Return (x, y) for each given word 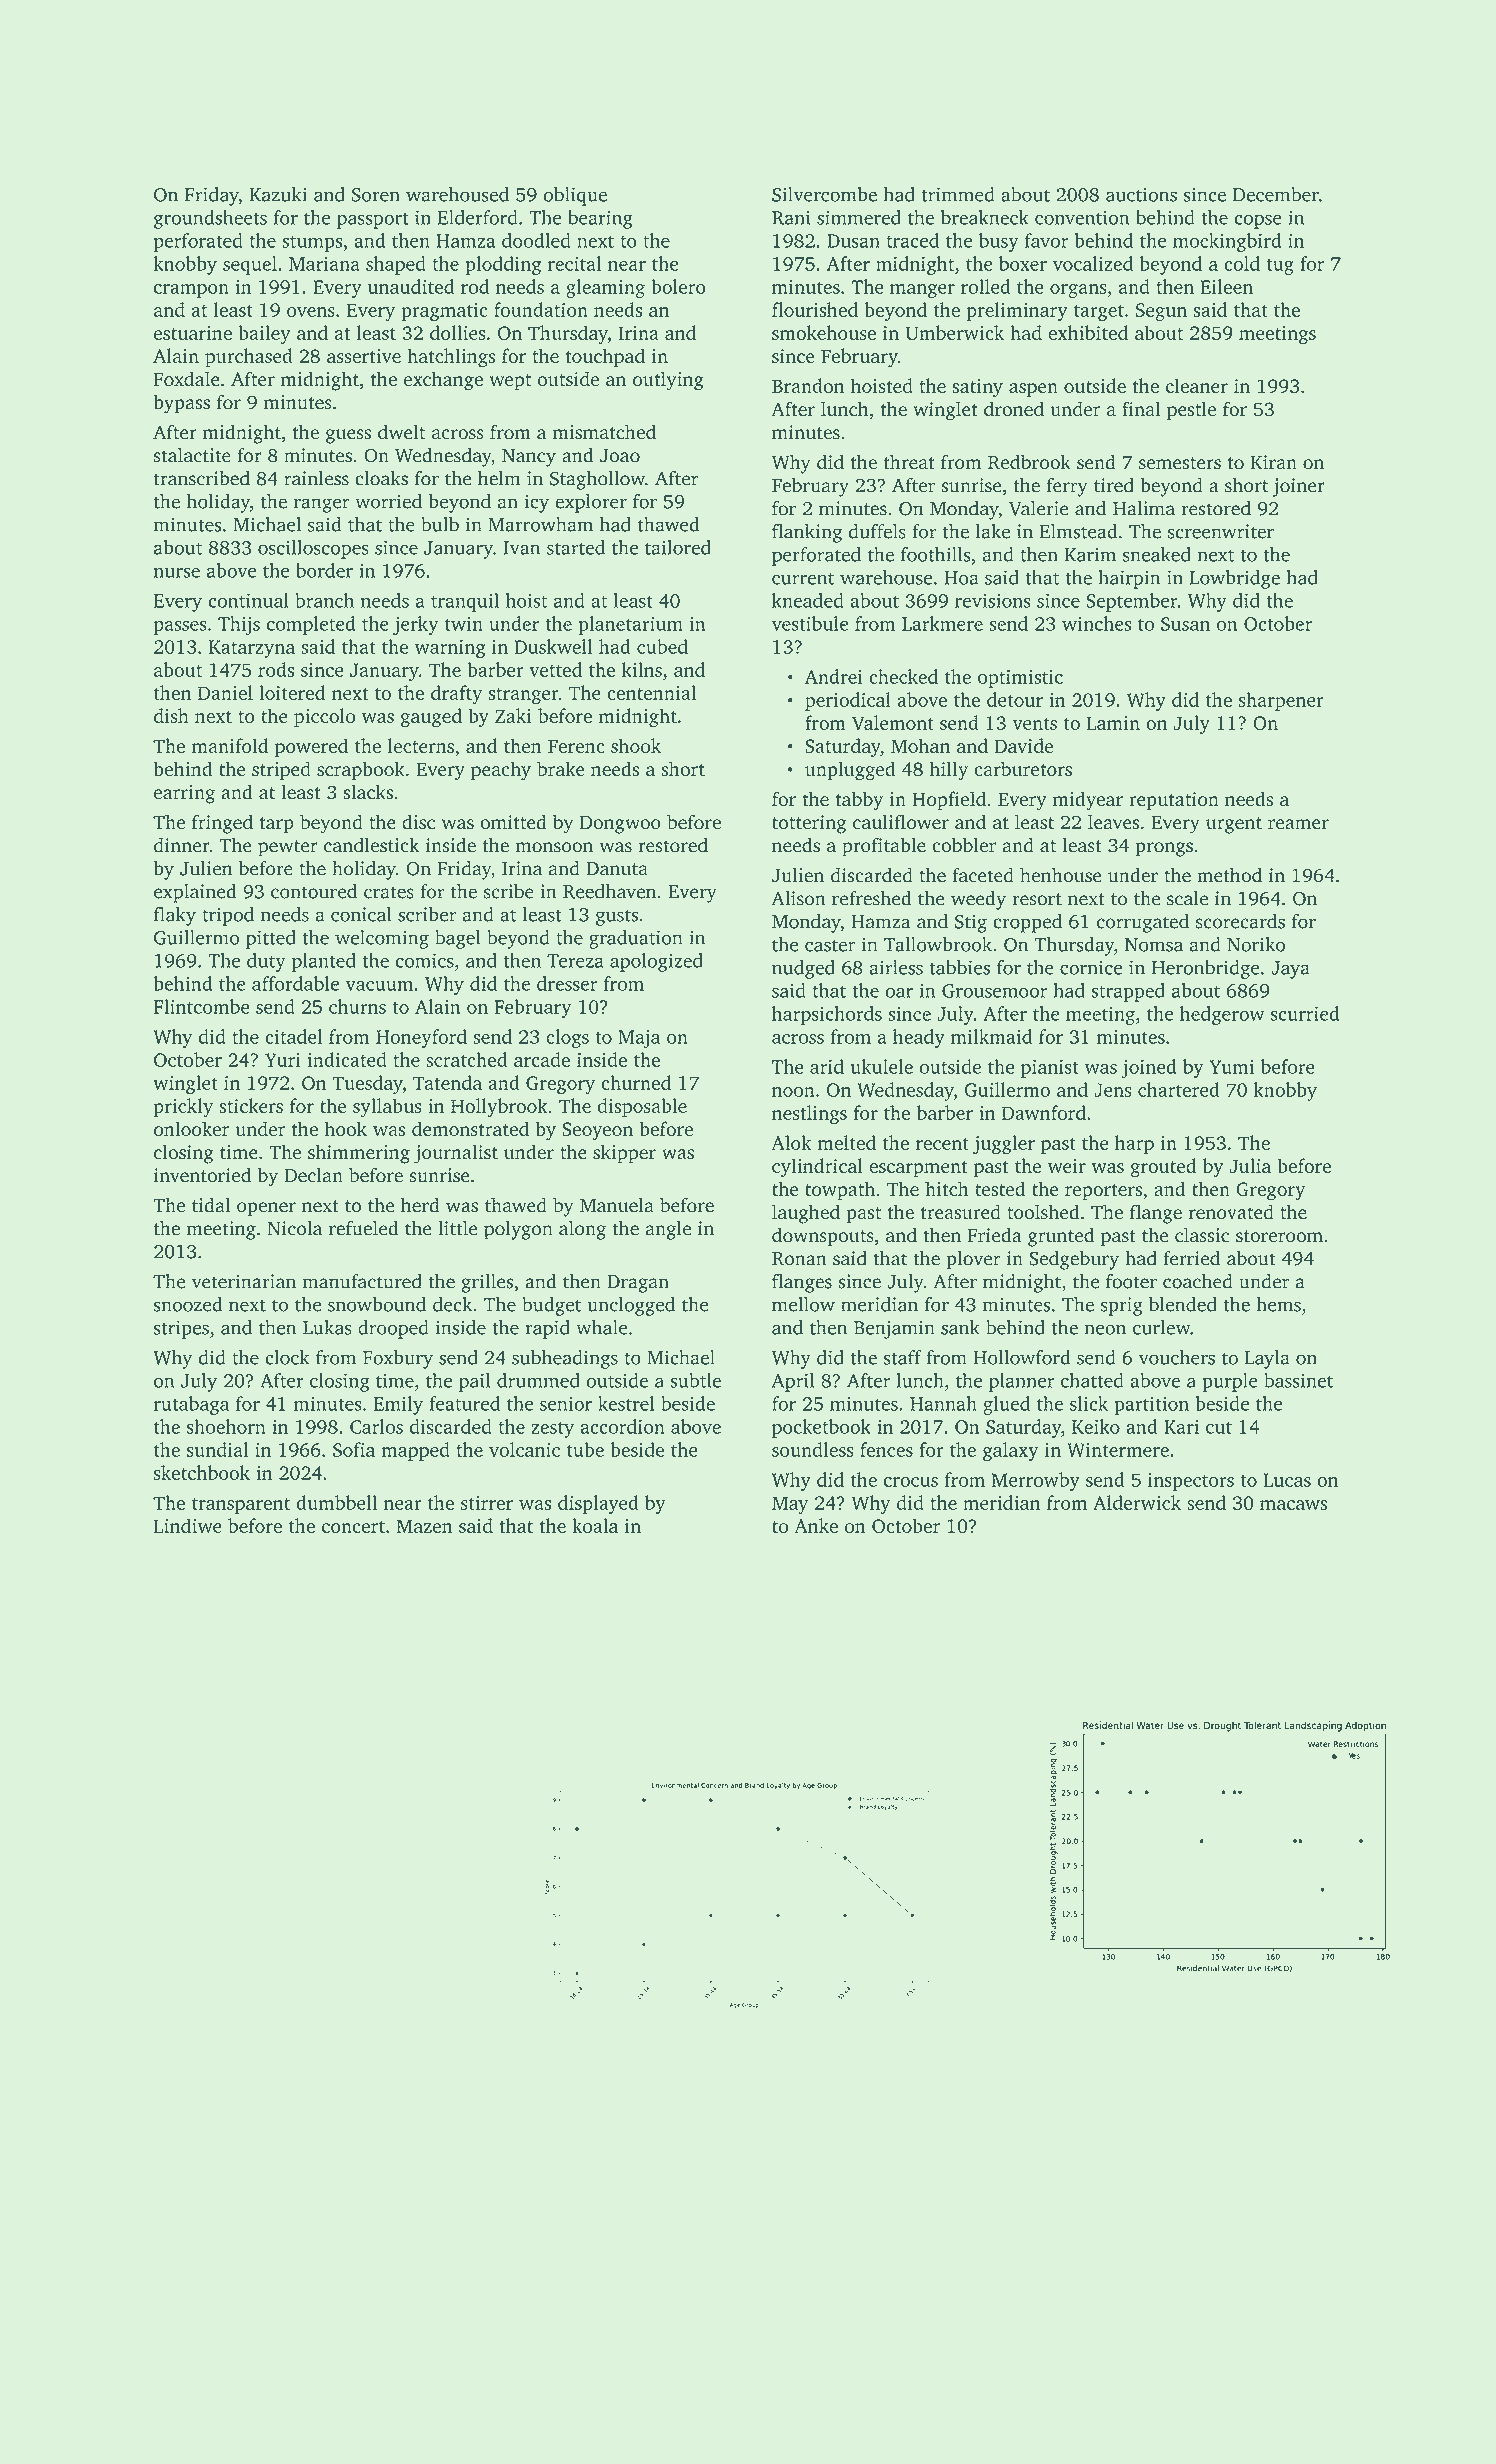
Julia (1250, 1165)
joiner (1298, 487)
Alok (791, 1142)
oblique (575, 196)
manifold (230, 745)
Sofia (354, 1449)
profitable (884, 847)
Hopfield (949, 801)
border (324, 570)
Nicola (294, 1228)
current (803, 578)
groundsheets (210, 219)
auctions (1141, 194)
